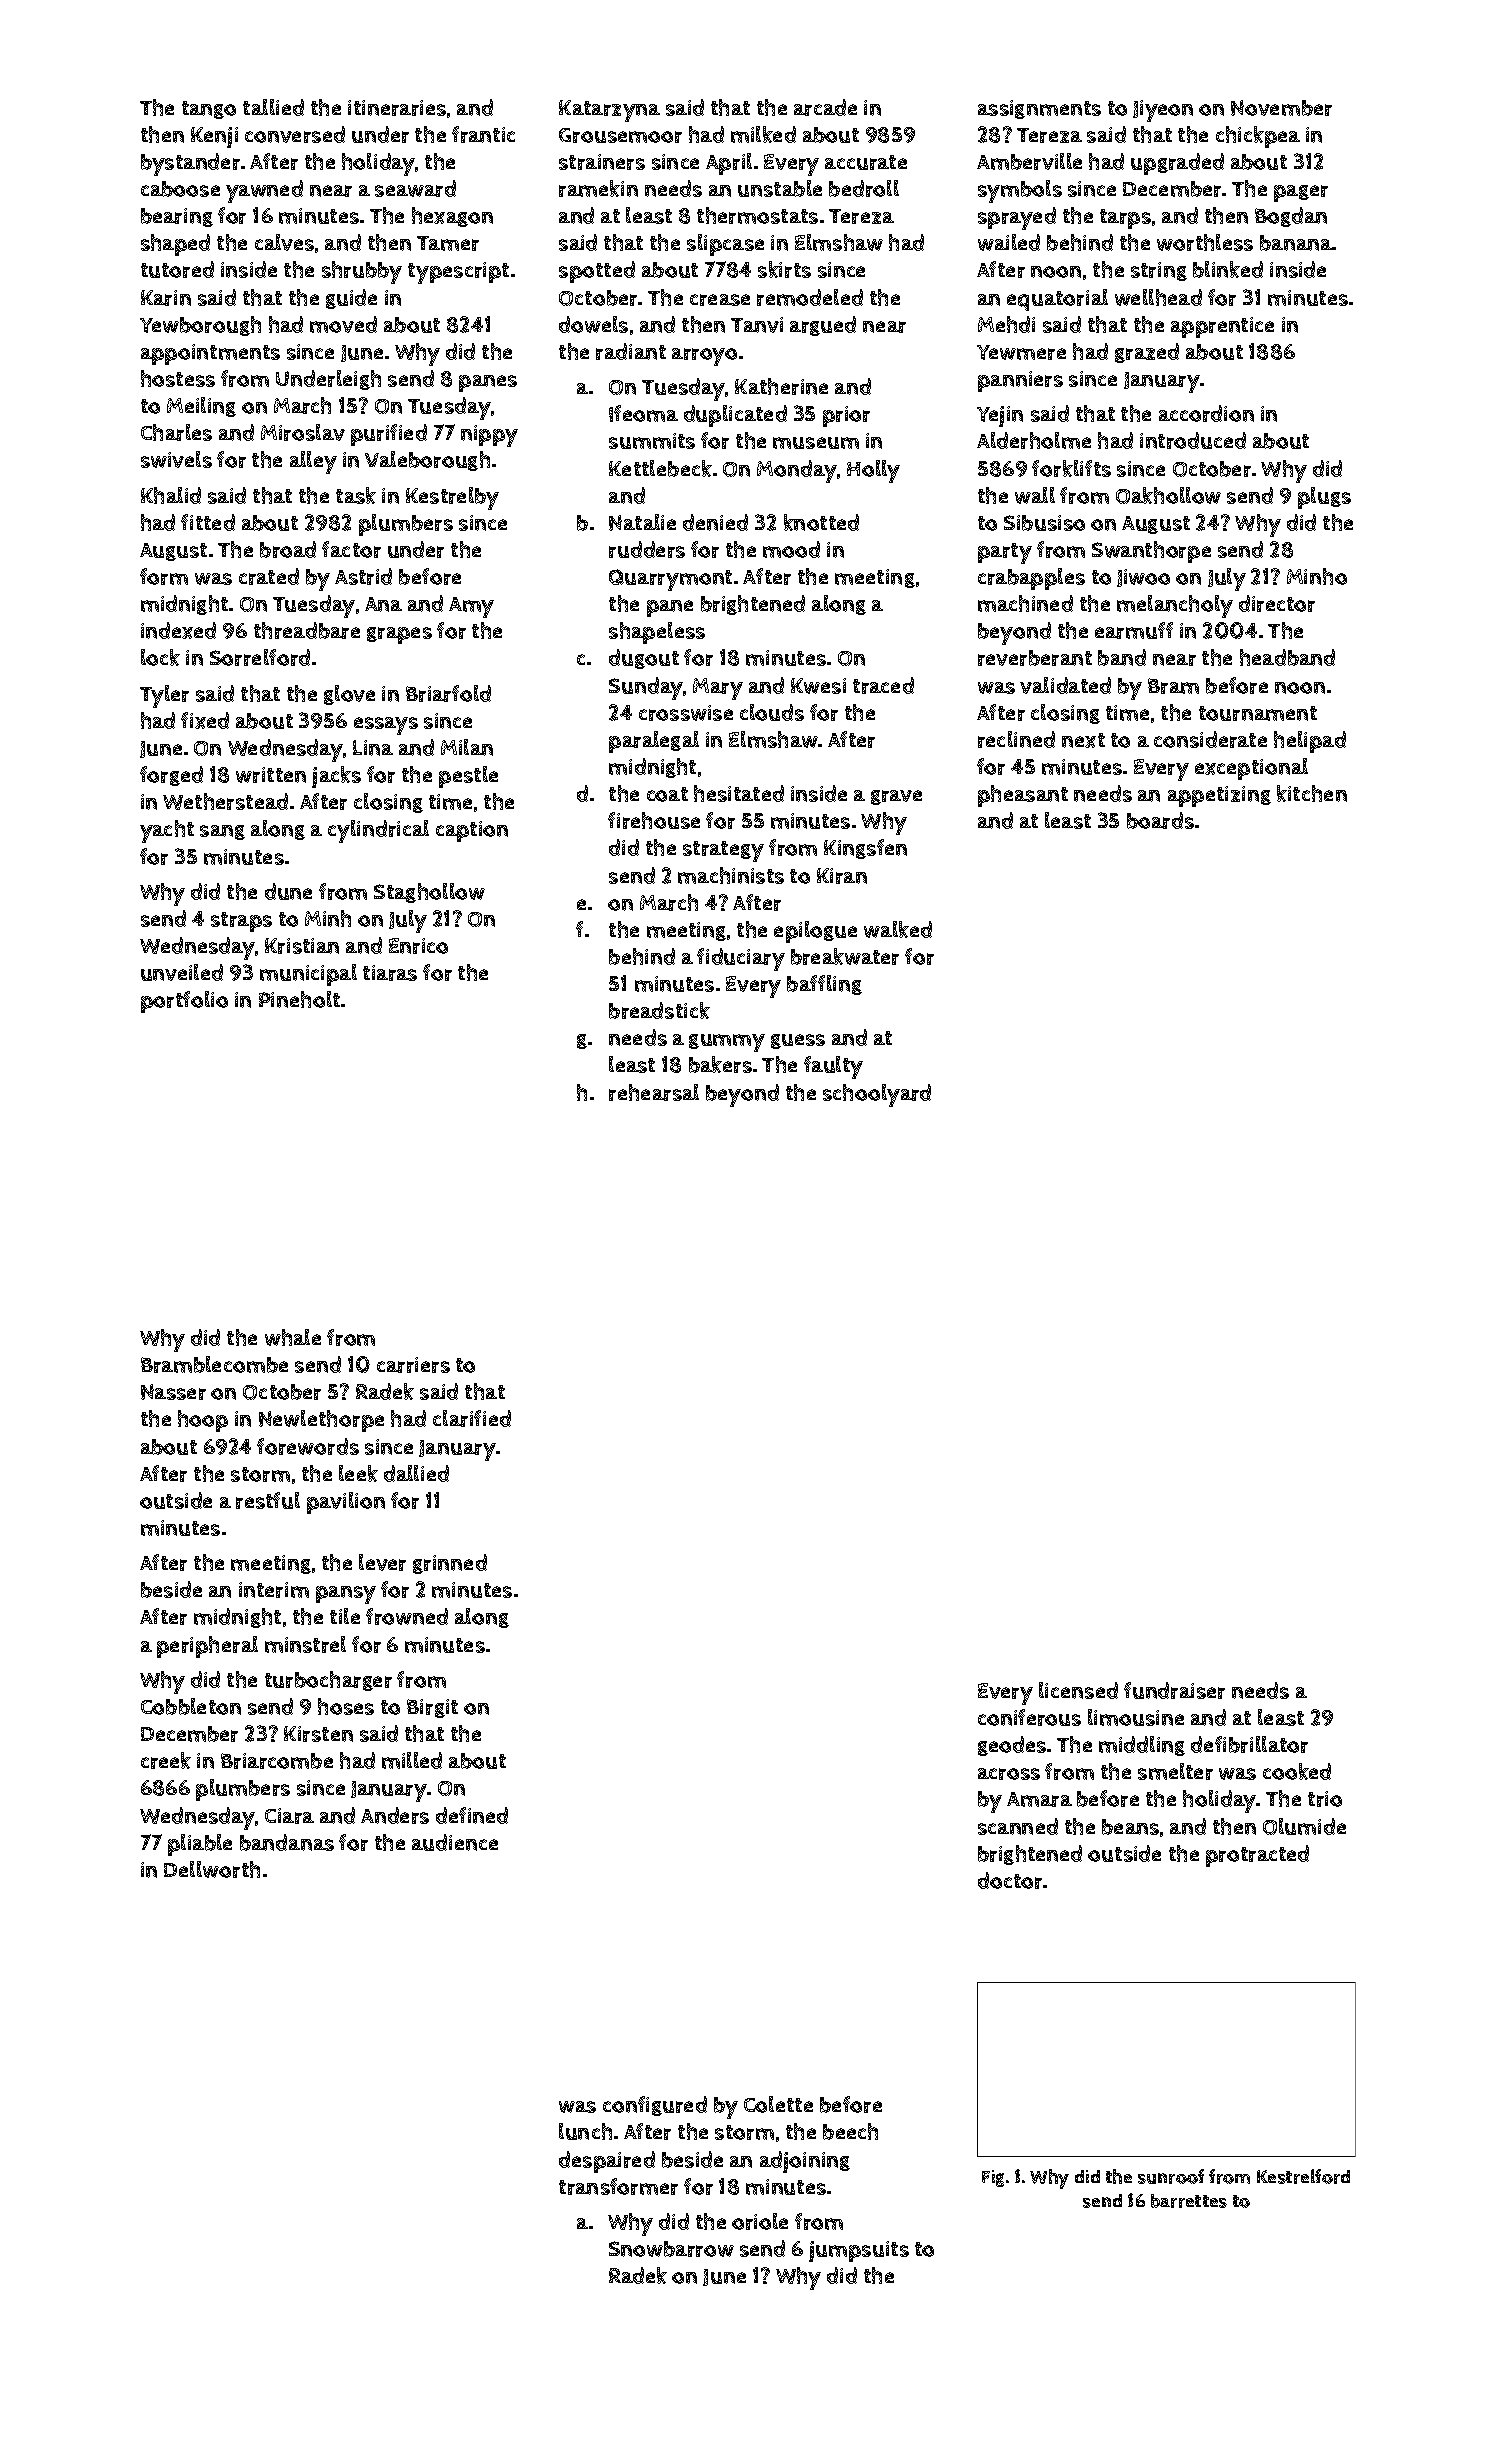  Describe the element at coordinates (1303, 2176) in the document. I see `Kestrelford` at that location.
